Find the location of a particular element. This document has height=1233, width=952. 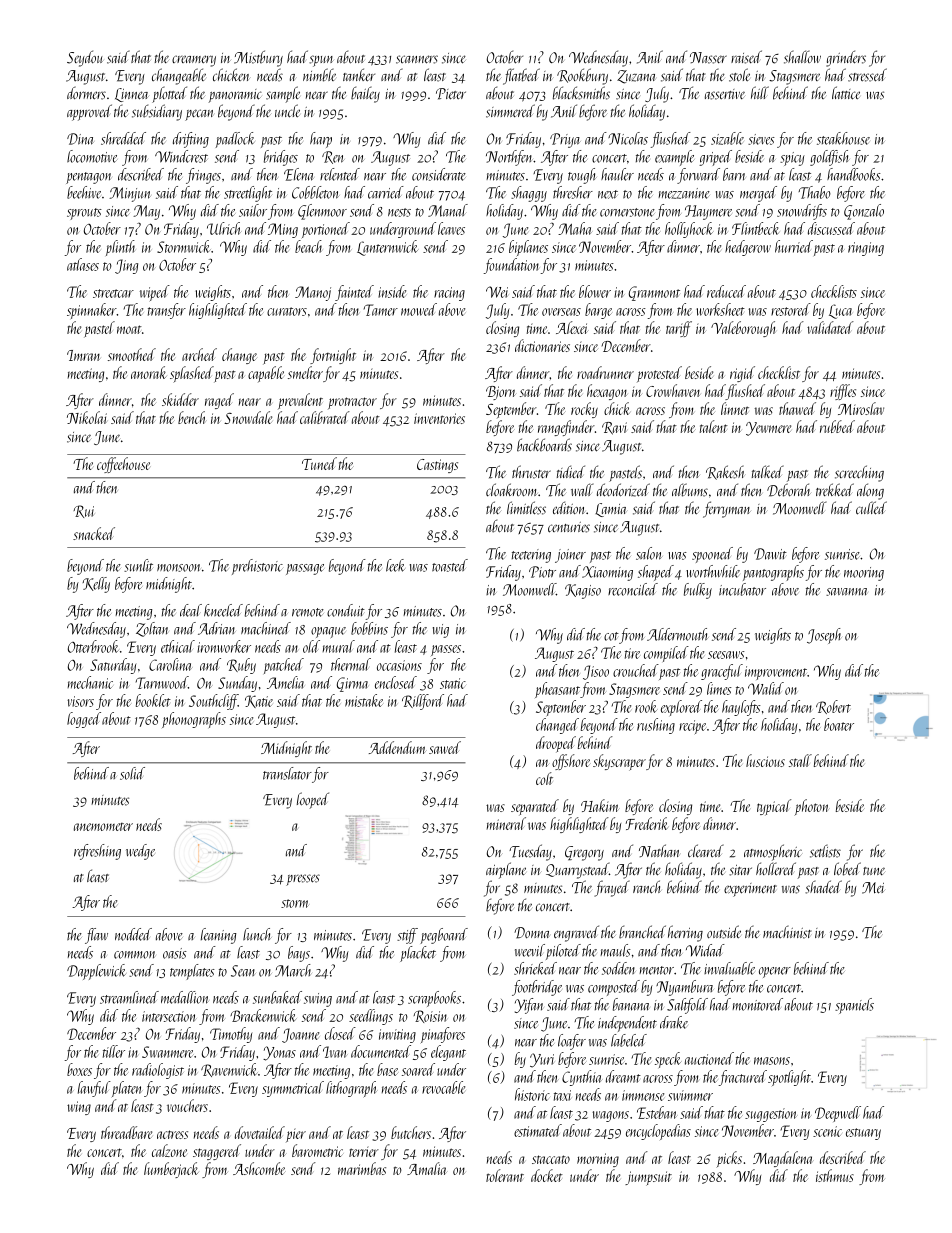

dormers is located at coordinates (86, 93).
